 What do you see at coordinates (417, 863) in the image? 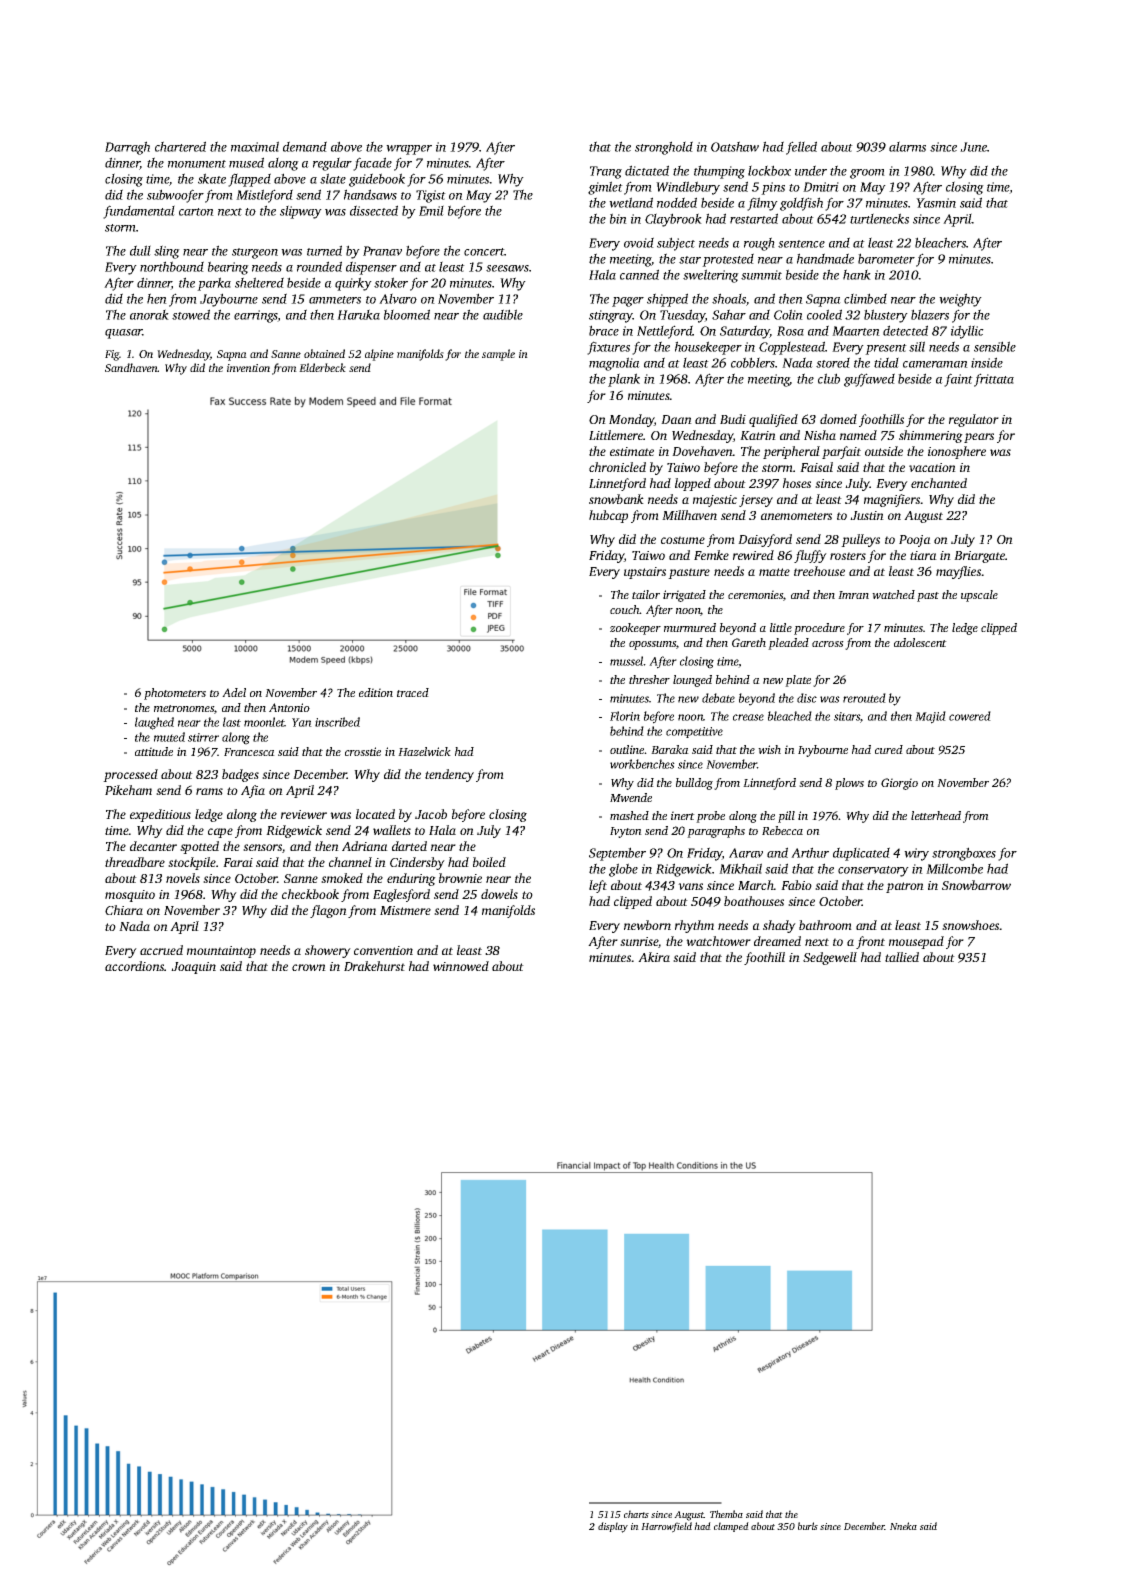
I see `Cindersby` at bounding box center [417, 863].
